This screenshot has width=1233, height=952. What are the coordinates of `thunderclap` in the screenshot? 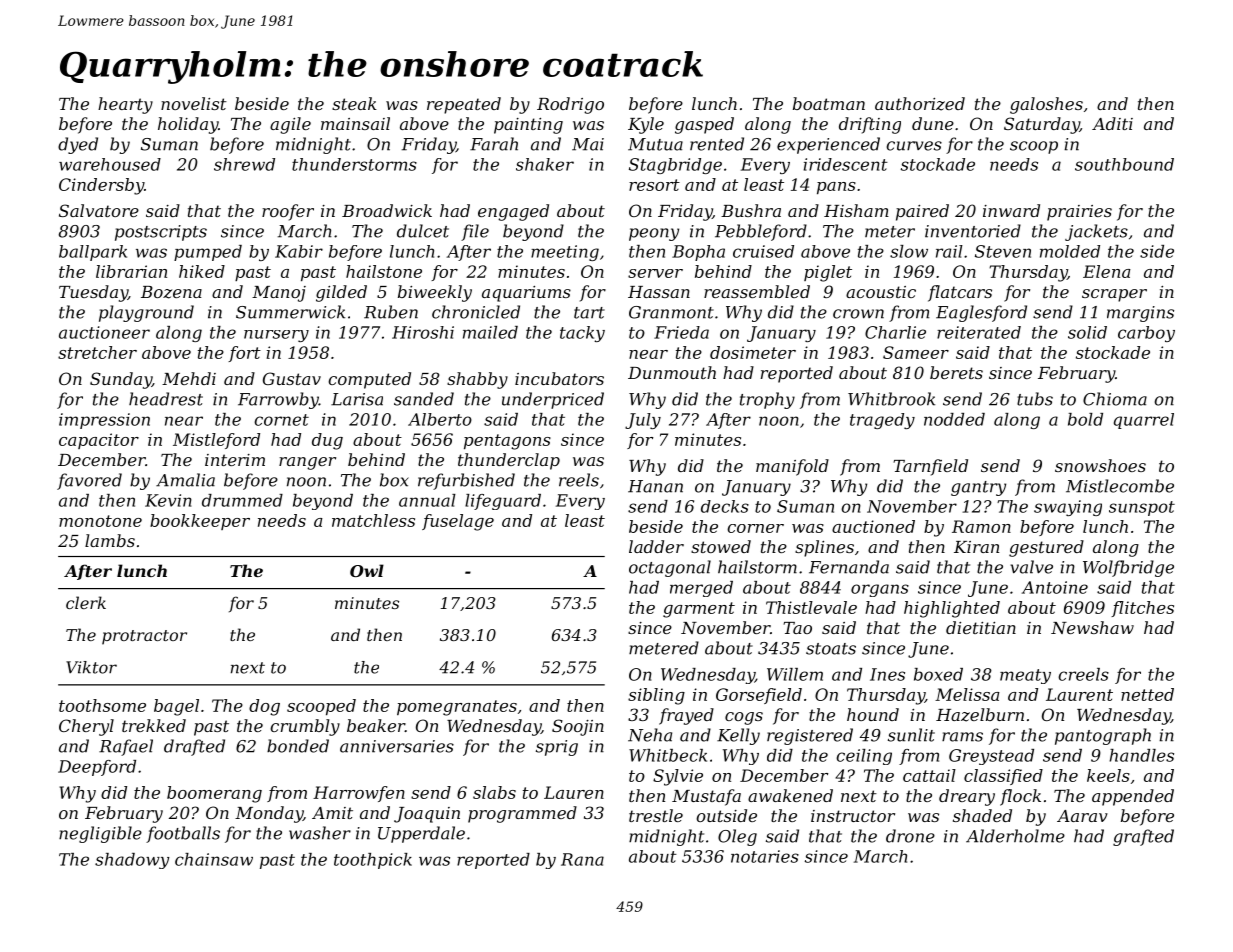 It's located at (509, 461).
